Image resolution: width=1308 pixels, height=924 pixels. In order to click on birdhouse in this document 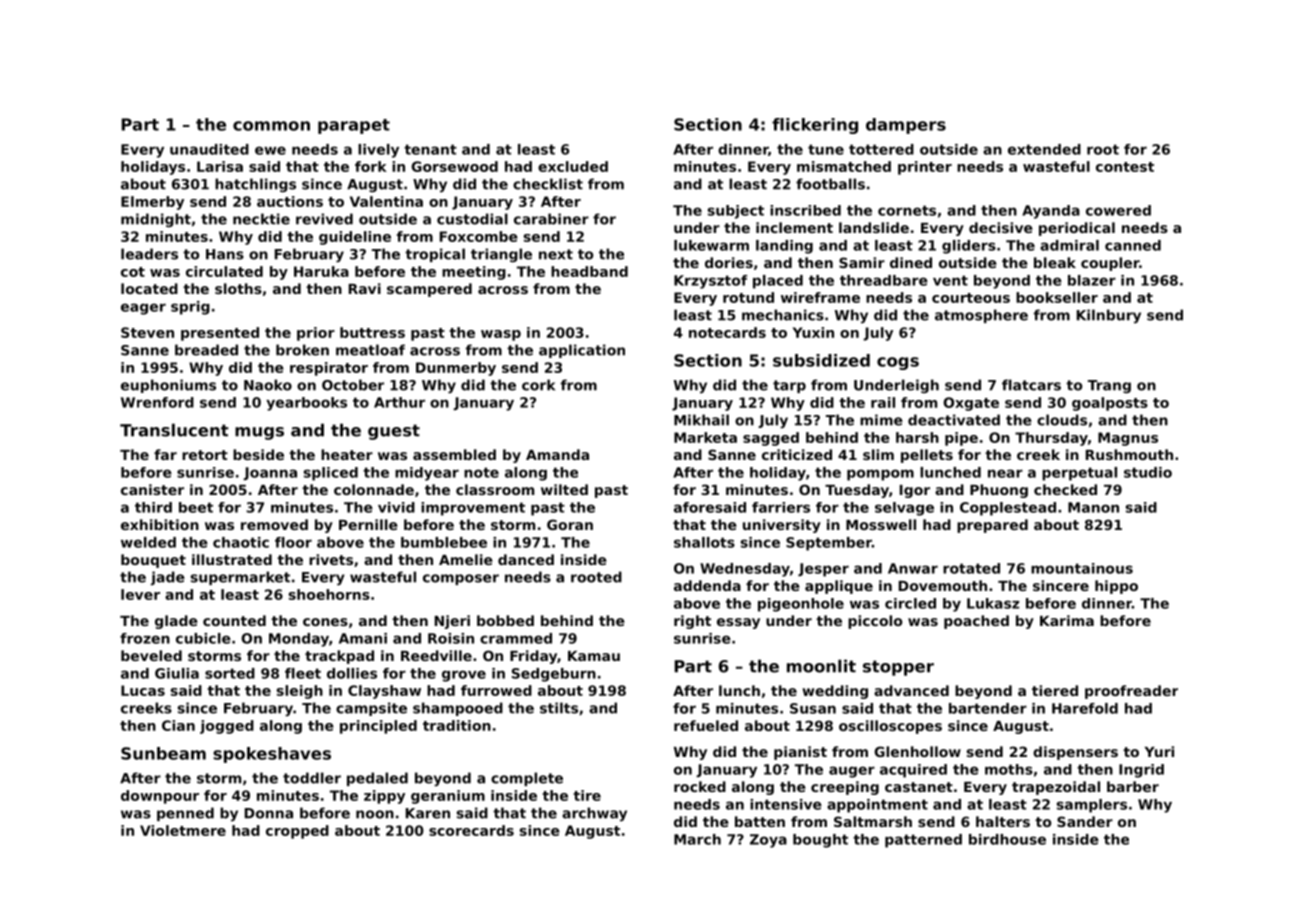, I will do `click(1007, 839)`.
